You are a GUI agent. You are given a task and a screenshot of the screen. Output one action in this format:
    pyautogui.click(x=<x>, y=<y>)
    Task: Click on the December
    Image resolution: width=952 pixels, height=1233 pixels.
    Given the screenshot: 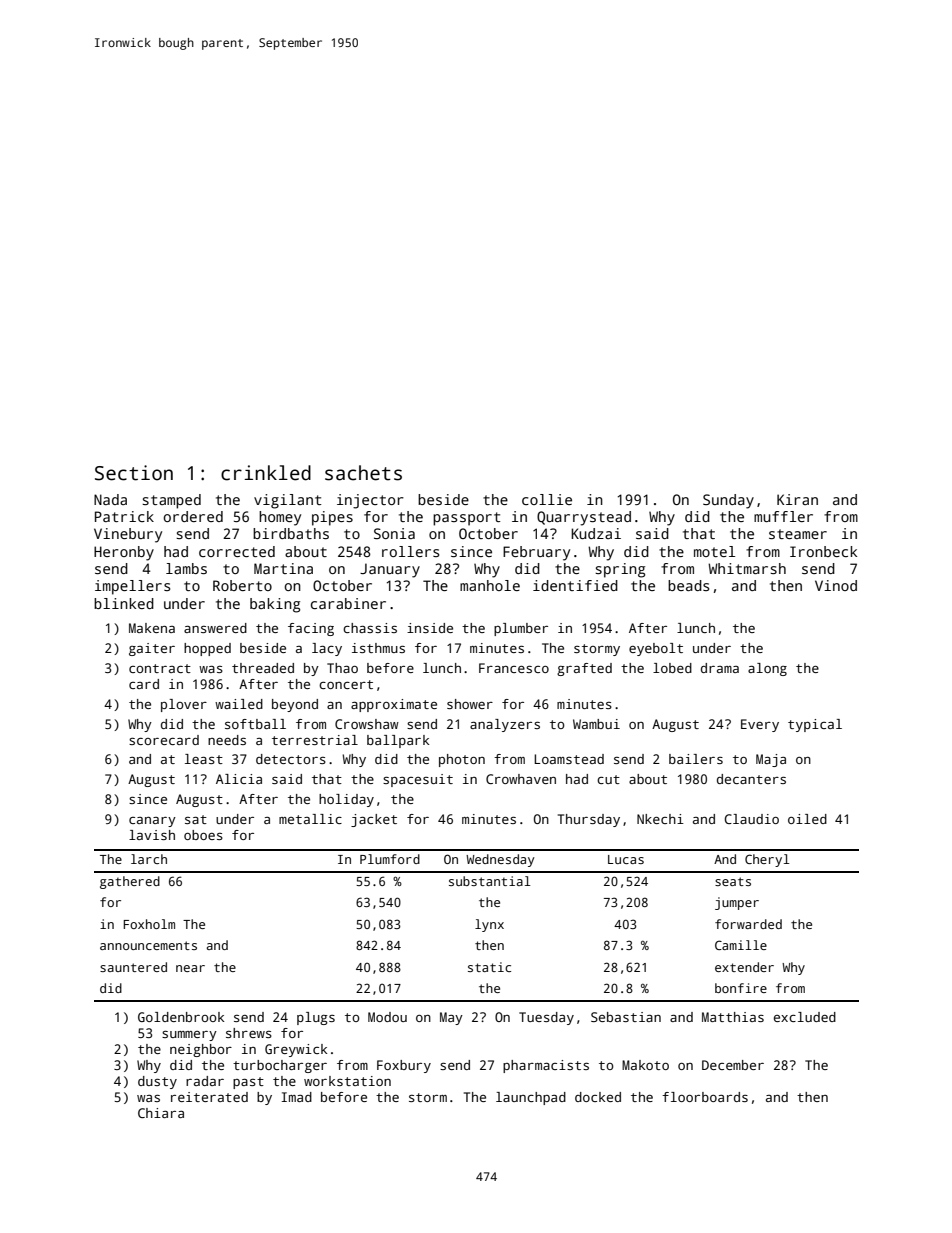 What is the action you would take?
    pyautogui.click(x=733, y=1065)
